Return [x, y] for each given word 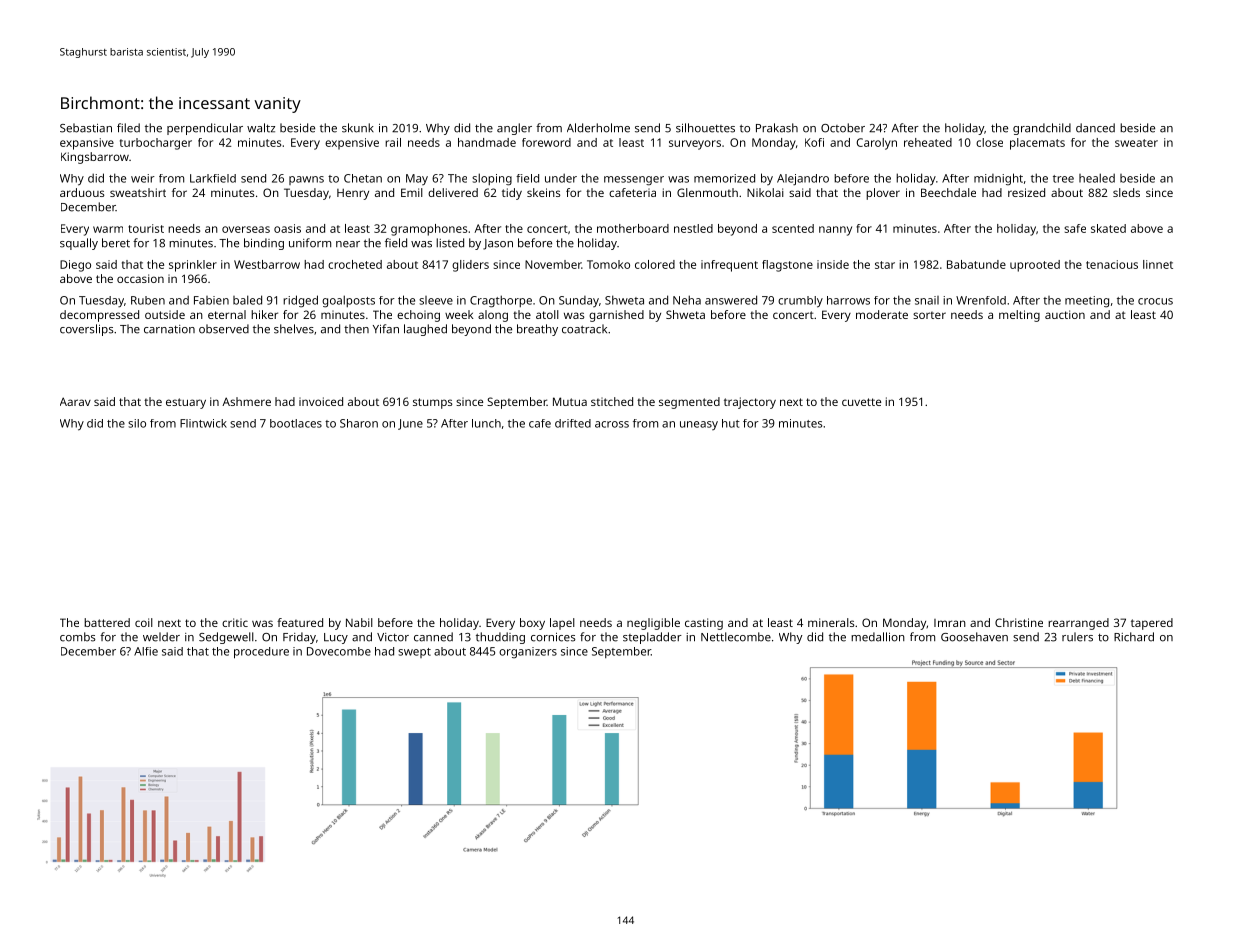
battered [107, 622]
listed [450, 243]
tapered [1152, 624]
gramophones [429, 230]
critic [235, 622]
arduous [82, 192]
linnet [1158, 264]
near [348, 244]
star [885, 265]
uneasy [699, 425]
